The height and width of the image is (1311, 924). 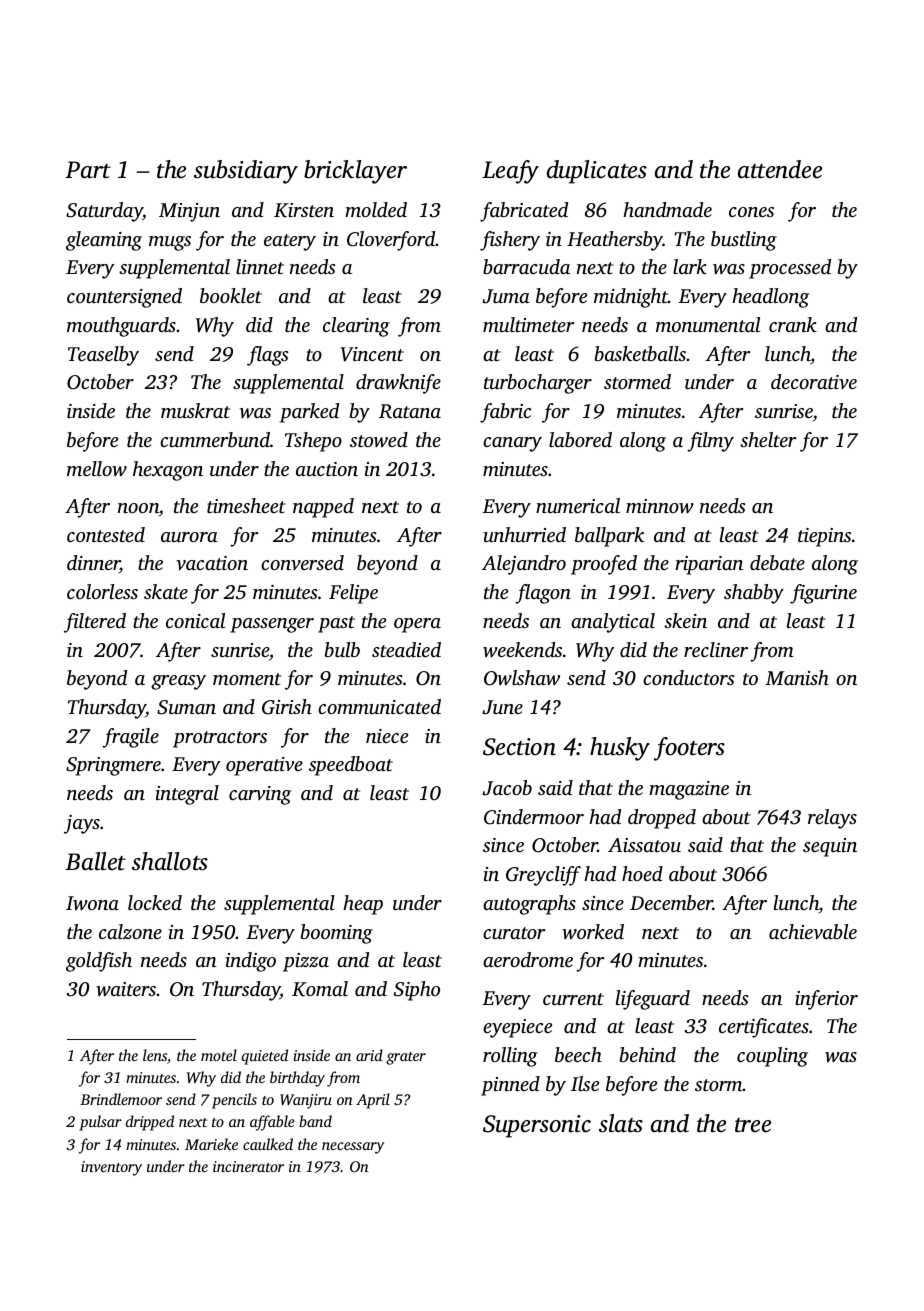 What do you see at coordinates (248, 1166) in the image?
I see `incinerator` at bounding box center [248, 1166].
